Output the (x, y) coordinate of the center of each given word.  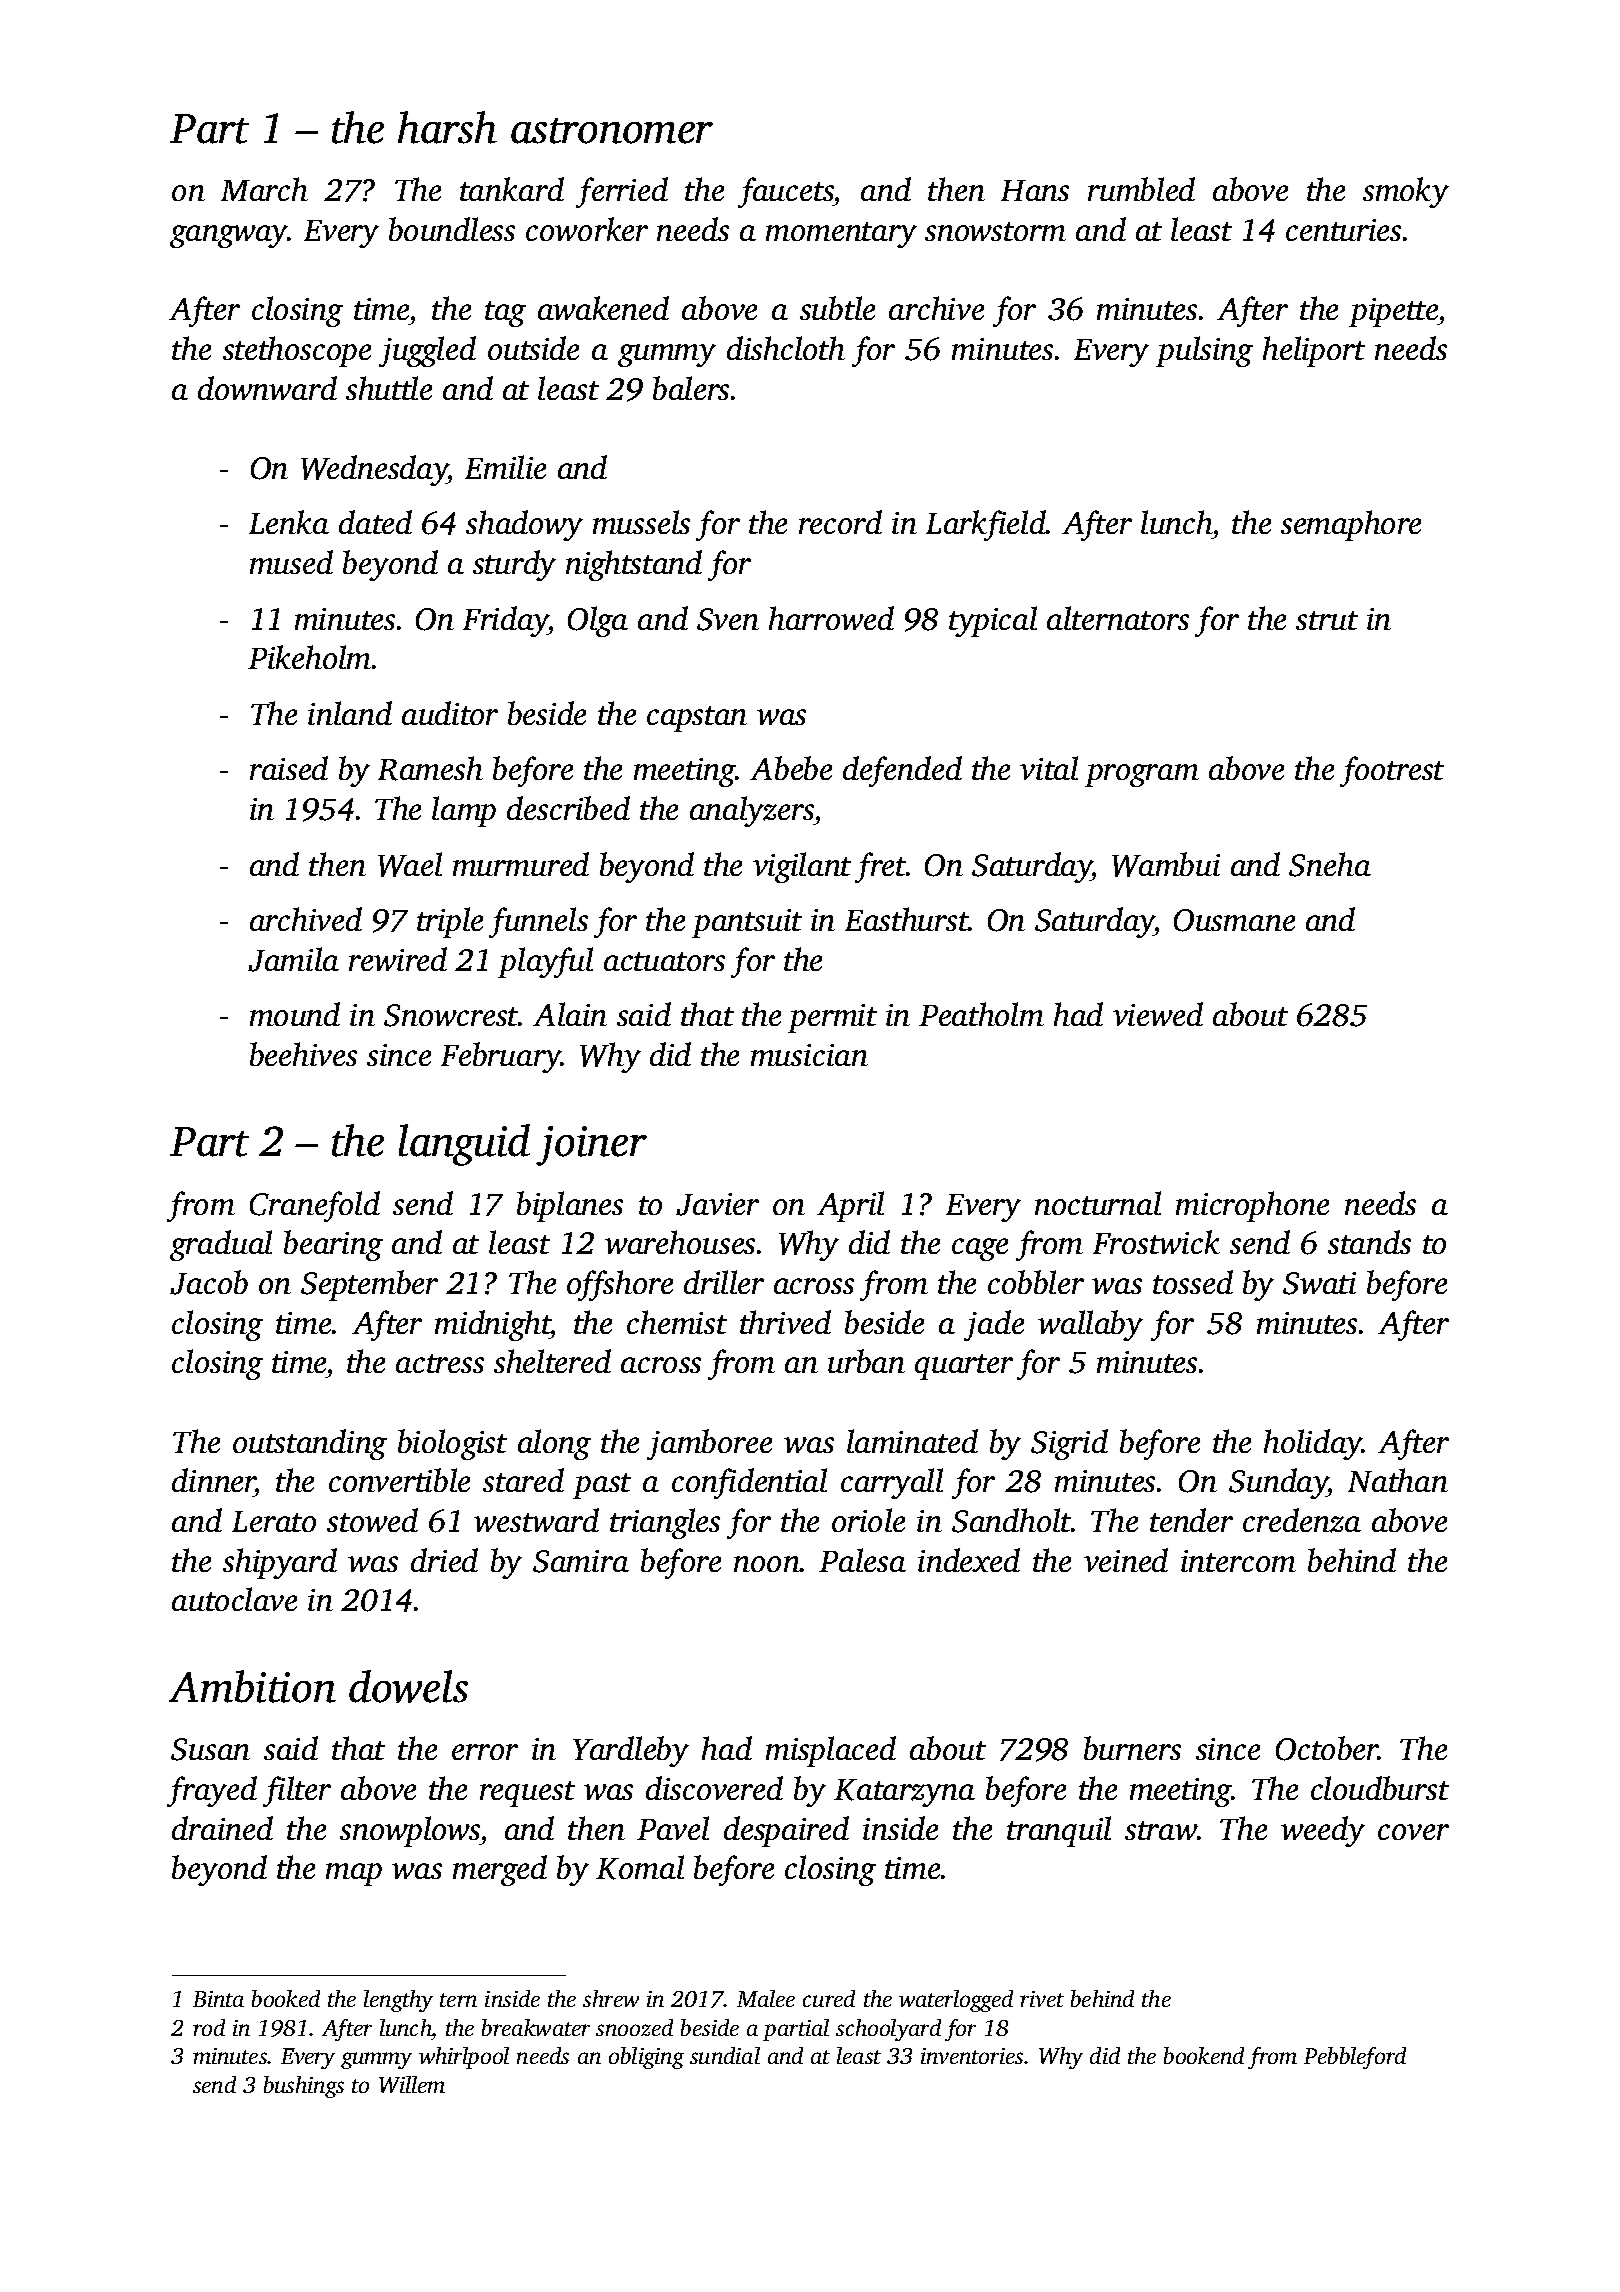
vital (1049, 768)
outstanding (310, 1444)
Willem (412, 2084)
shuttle (389, 388)
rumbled (1141, 189)
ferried (622, 192)
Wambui (1166, 864)
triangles (665, 1523)
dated (375, 522)
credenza (1302, 1520)
